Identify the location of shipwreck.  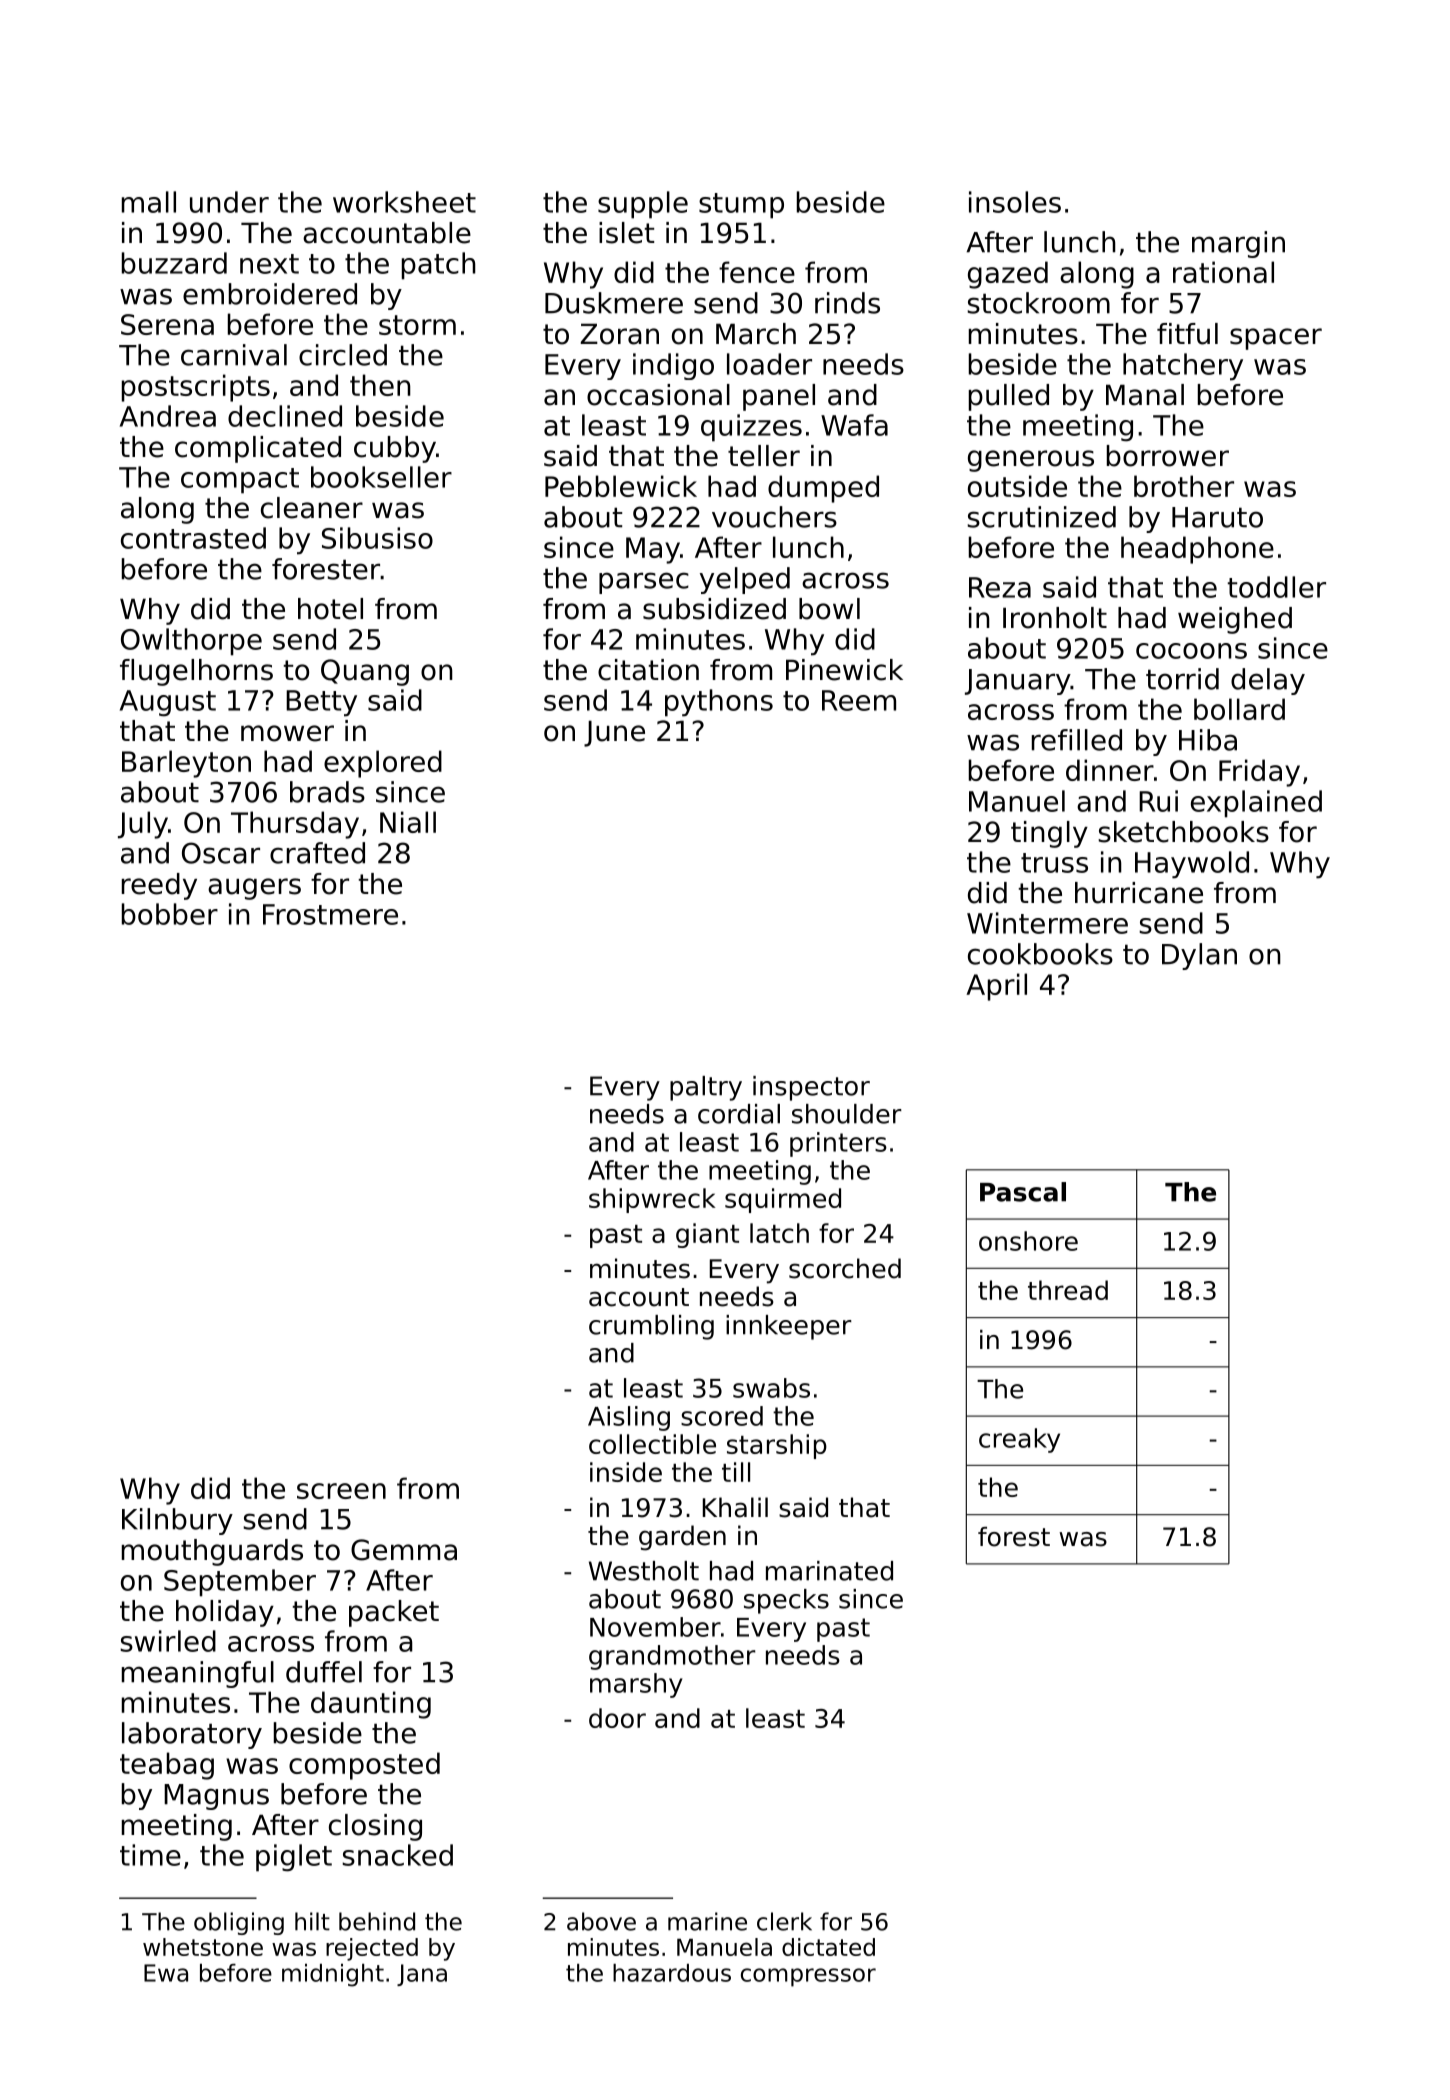
(652, 1200).
